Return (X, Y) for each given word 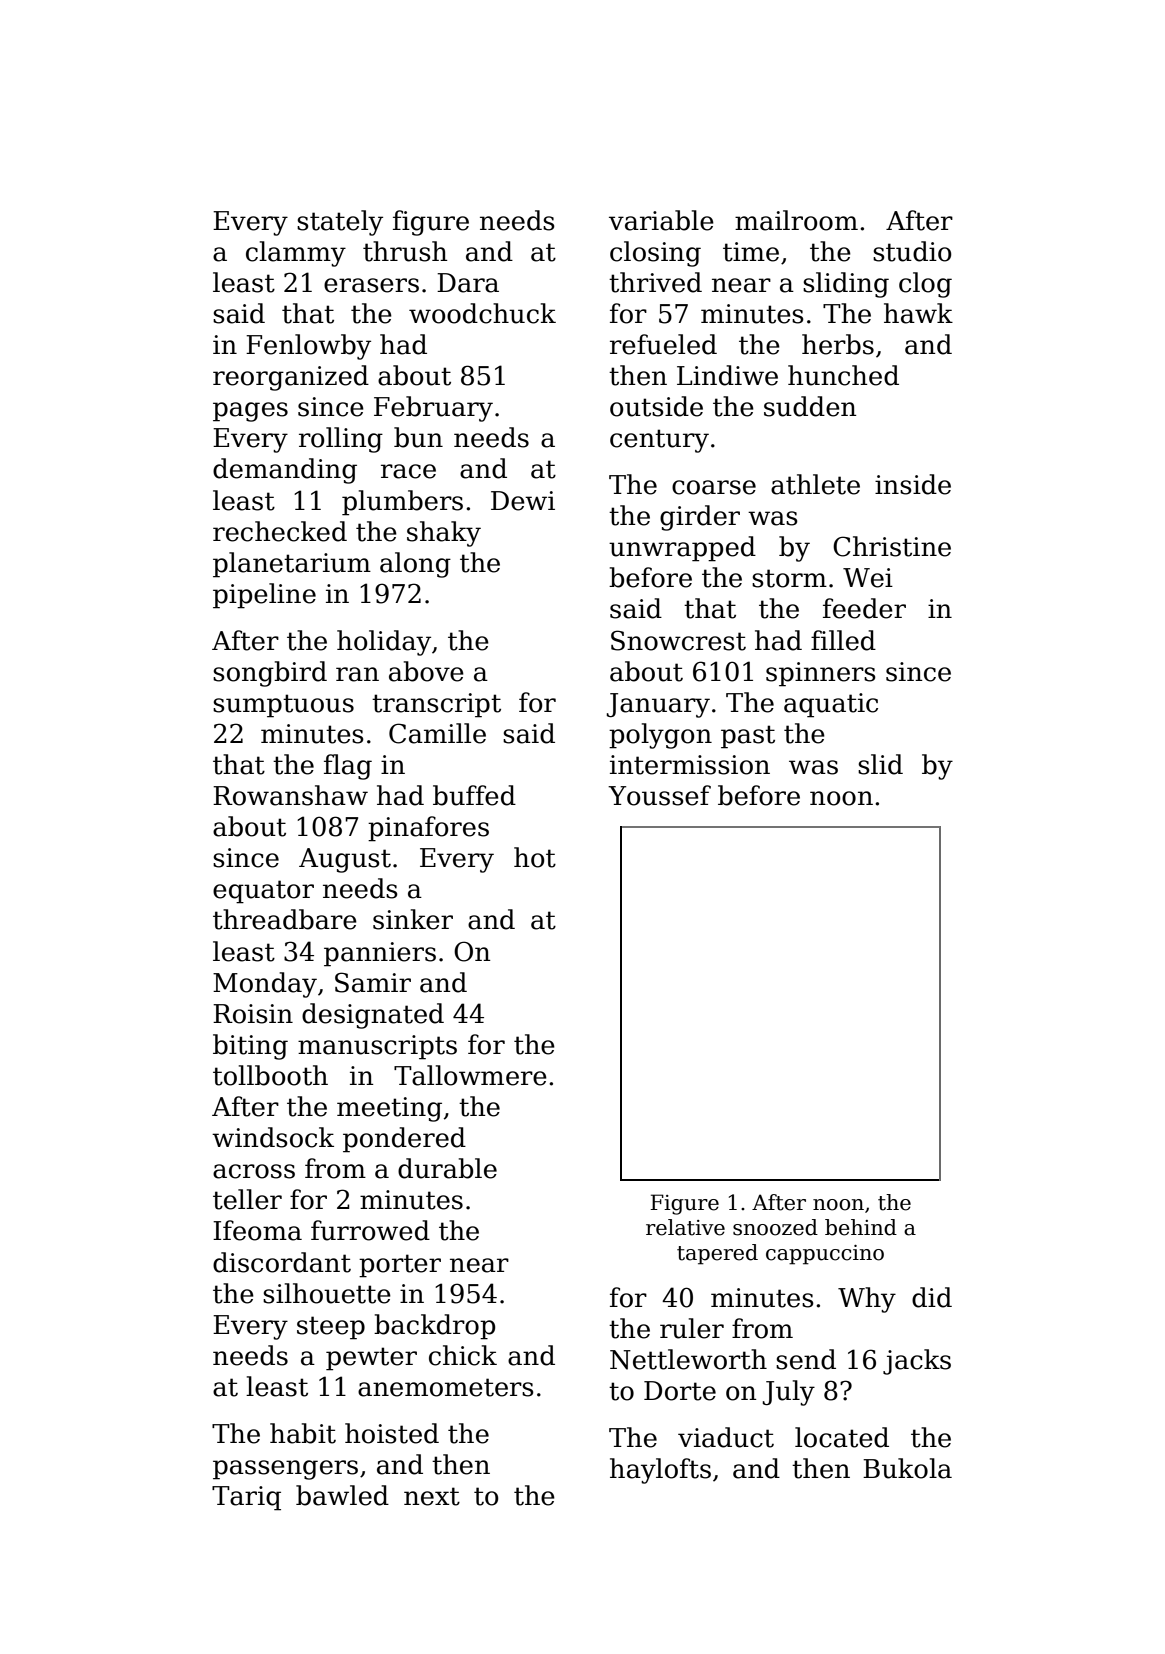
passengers (285, 1470)
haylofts (660, 1471)
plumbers (402, 503)
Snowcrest (678, 640)
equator (263, 892)
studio (912, 251)
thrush (405, 251)
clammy (296, 254)
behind (861, 1227)
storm (789, 578)
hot (535, 857)
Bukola (907, 1468)
